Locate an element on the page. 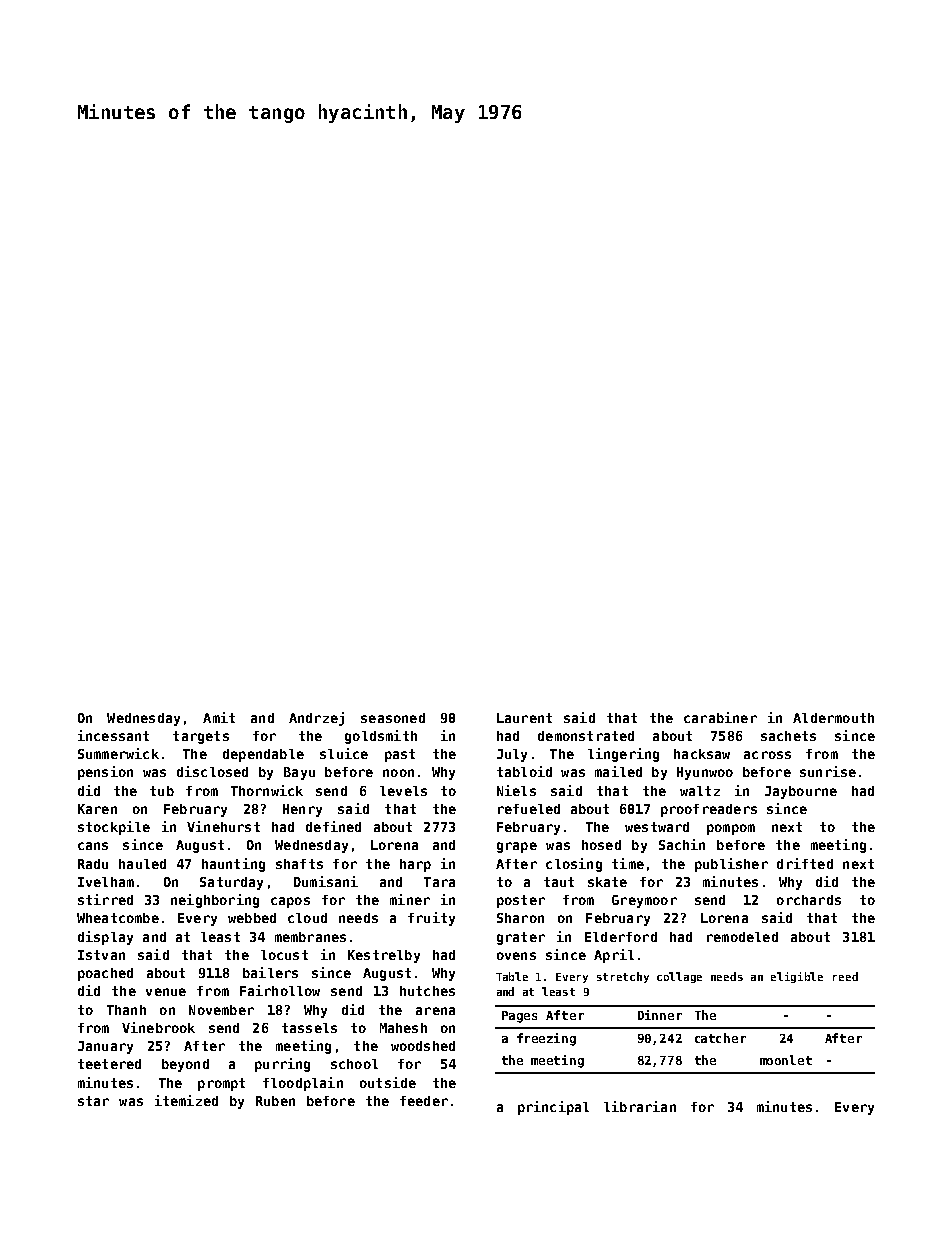 The width and height of the image is (952, 1233). Niels is located at coordinates (516, 790).
